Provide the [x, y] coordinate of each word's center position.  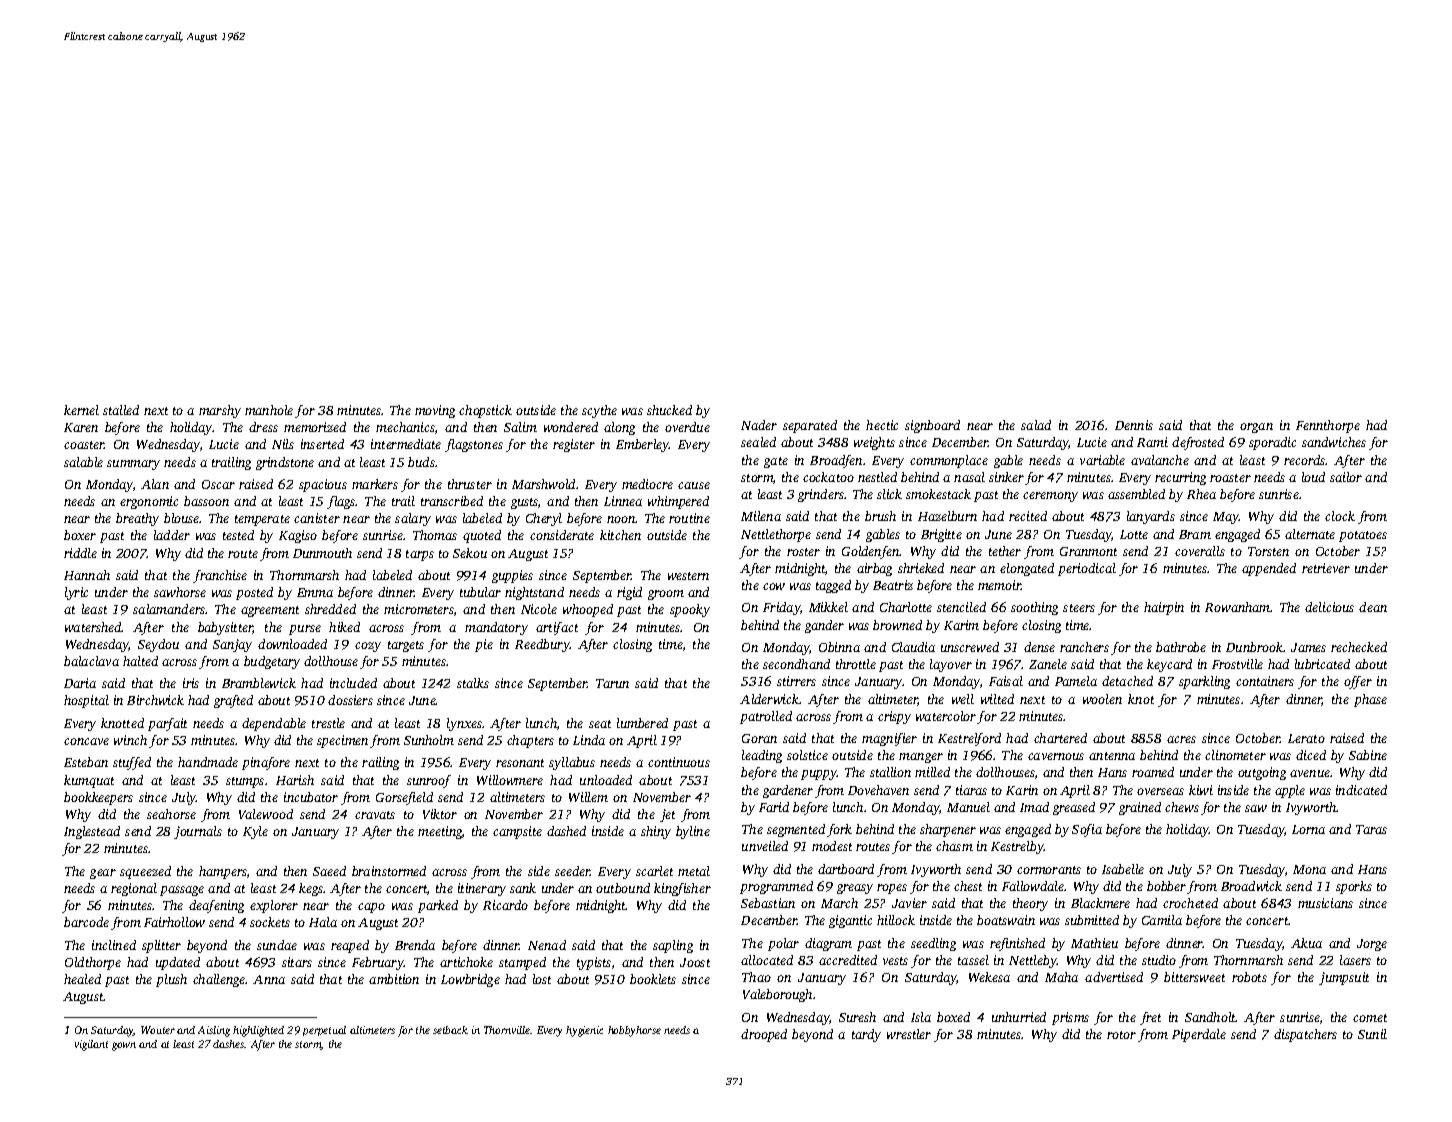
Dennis [1134, 425]
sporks [1354, 887]
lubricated [1322, 664]
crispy [894, 717]
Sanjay [232, 645]
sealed [758, 442]
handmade [208, 762]
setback [450, 1030]
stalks [473, 683]
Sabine [1368, 755]
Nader [759, 425]
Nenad [547, 945]
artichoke [466, 962]
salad [1036, 425]
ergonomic [149, 502]
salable [83, 462]
